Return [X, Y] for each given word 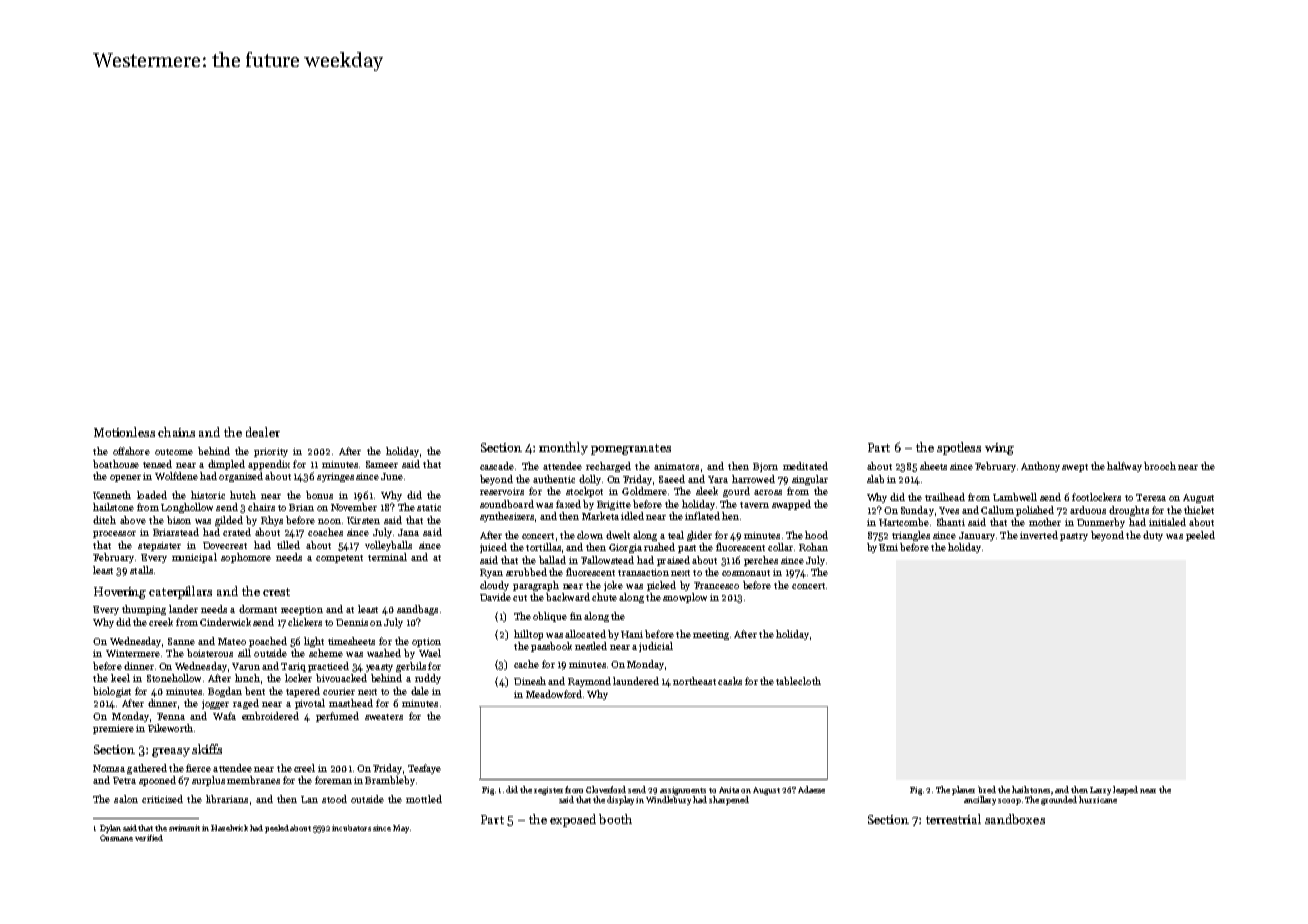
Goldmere [644, 491]
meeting [711, 635]
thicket [1199, 510]
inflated [702, 516]
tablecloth [798, 681]
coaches [325, 532]
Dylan [110, 829]
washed [384, 653]
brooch [1160, 466]
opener [125, 478]
